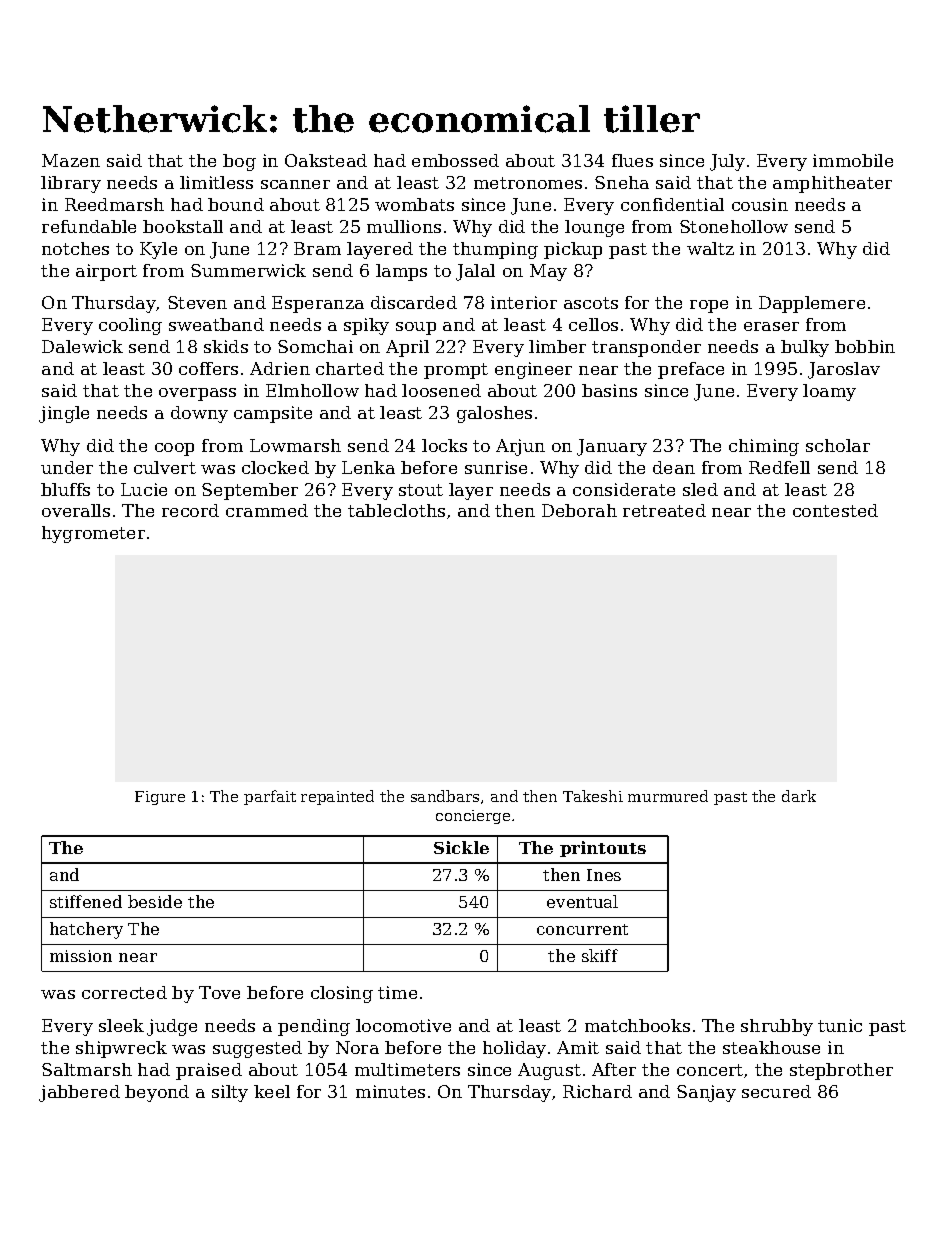 Image resolution: width=952 pixels, height=1233 pixels. What do you see at coordinates (64, 414) in the image?
I see `jingle` at bounding box center [64, 414].
